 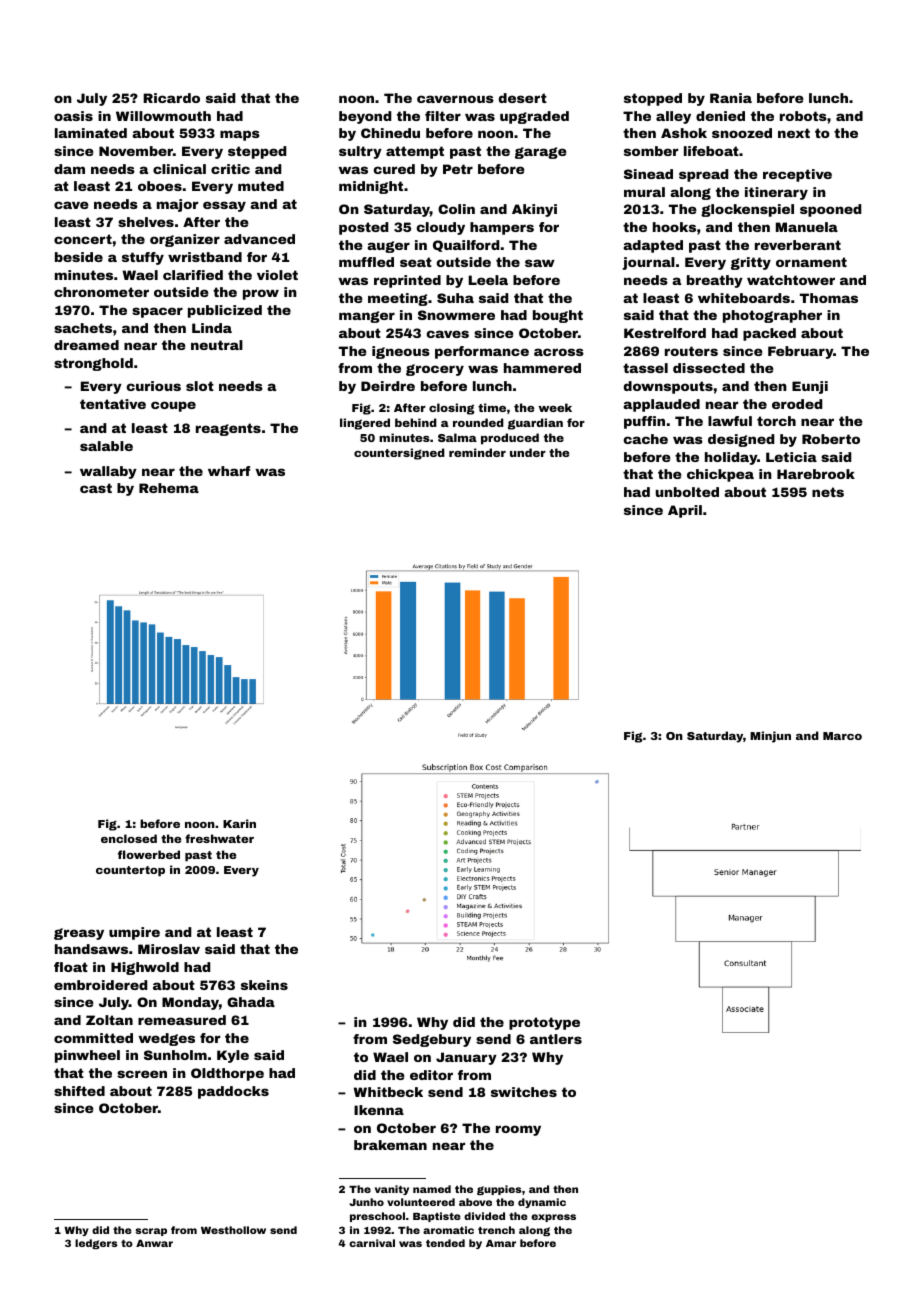 I want to click on Rania, so click(x=731, y=98).
